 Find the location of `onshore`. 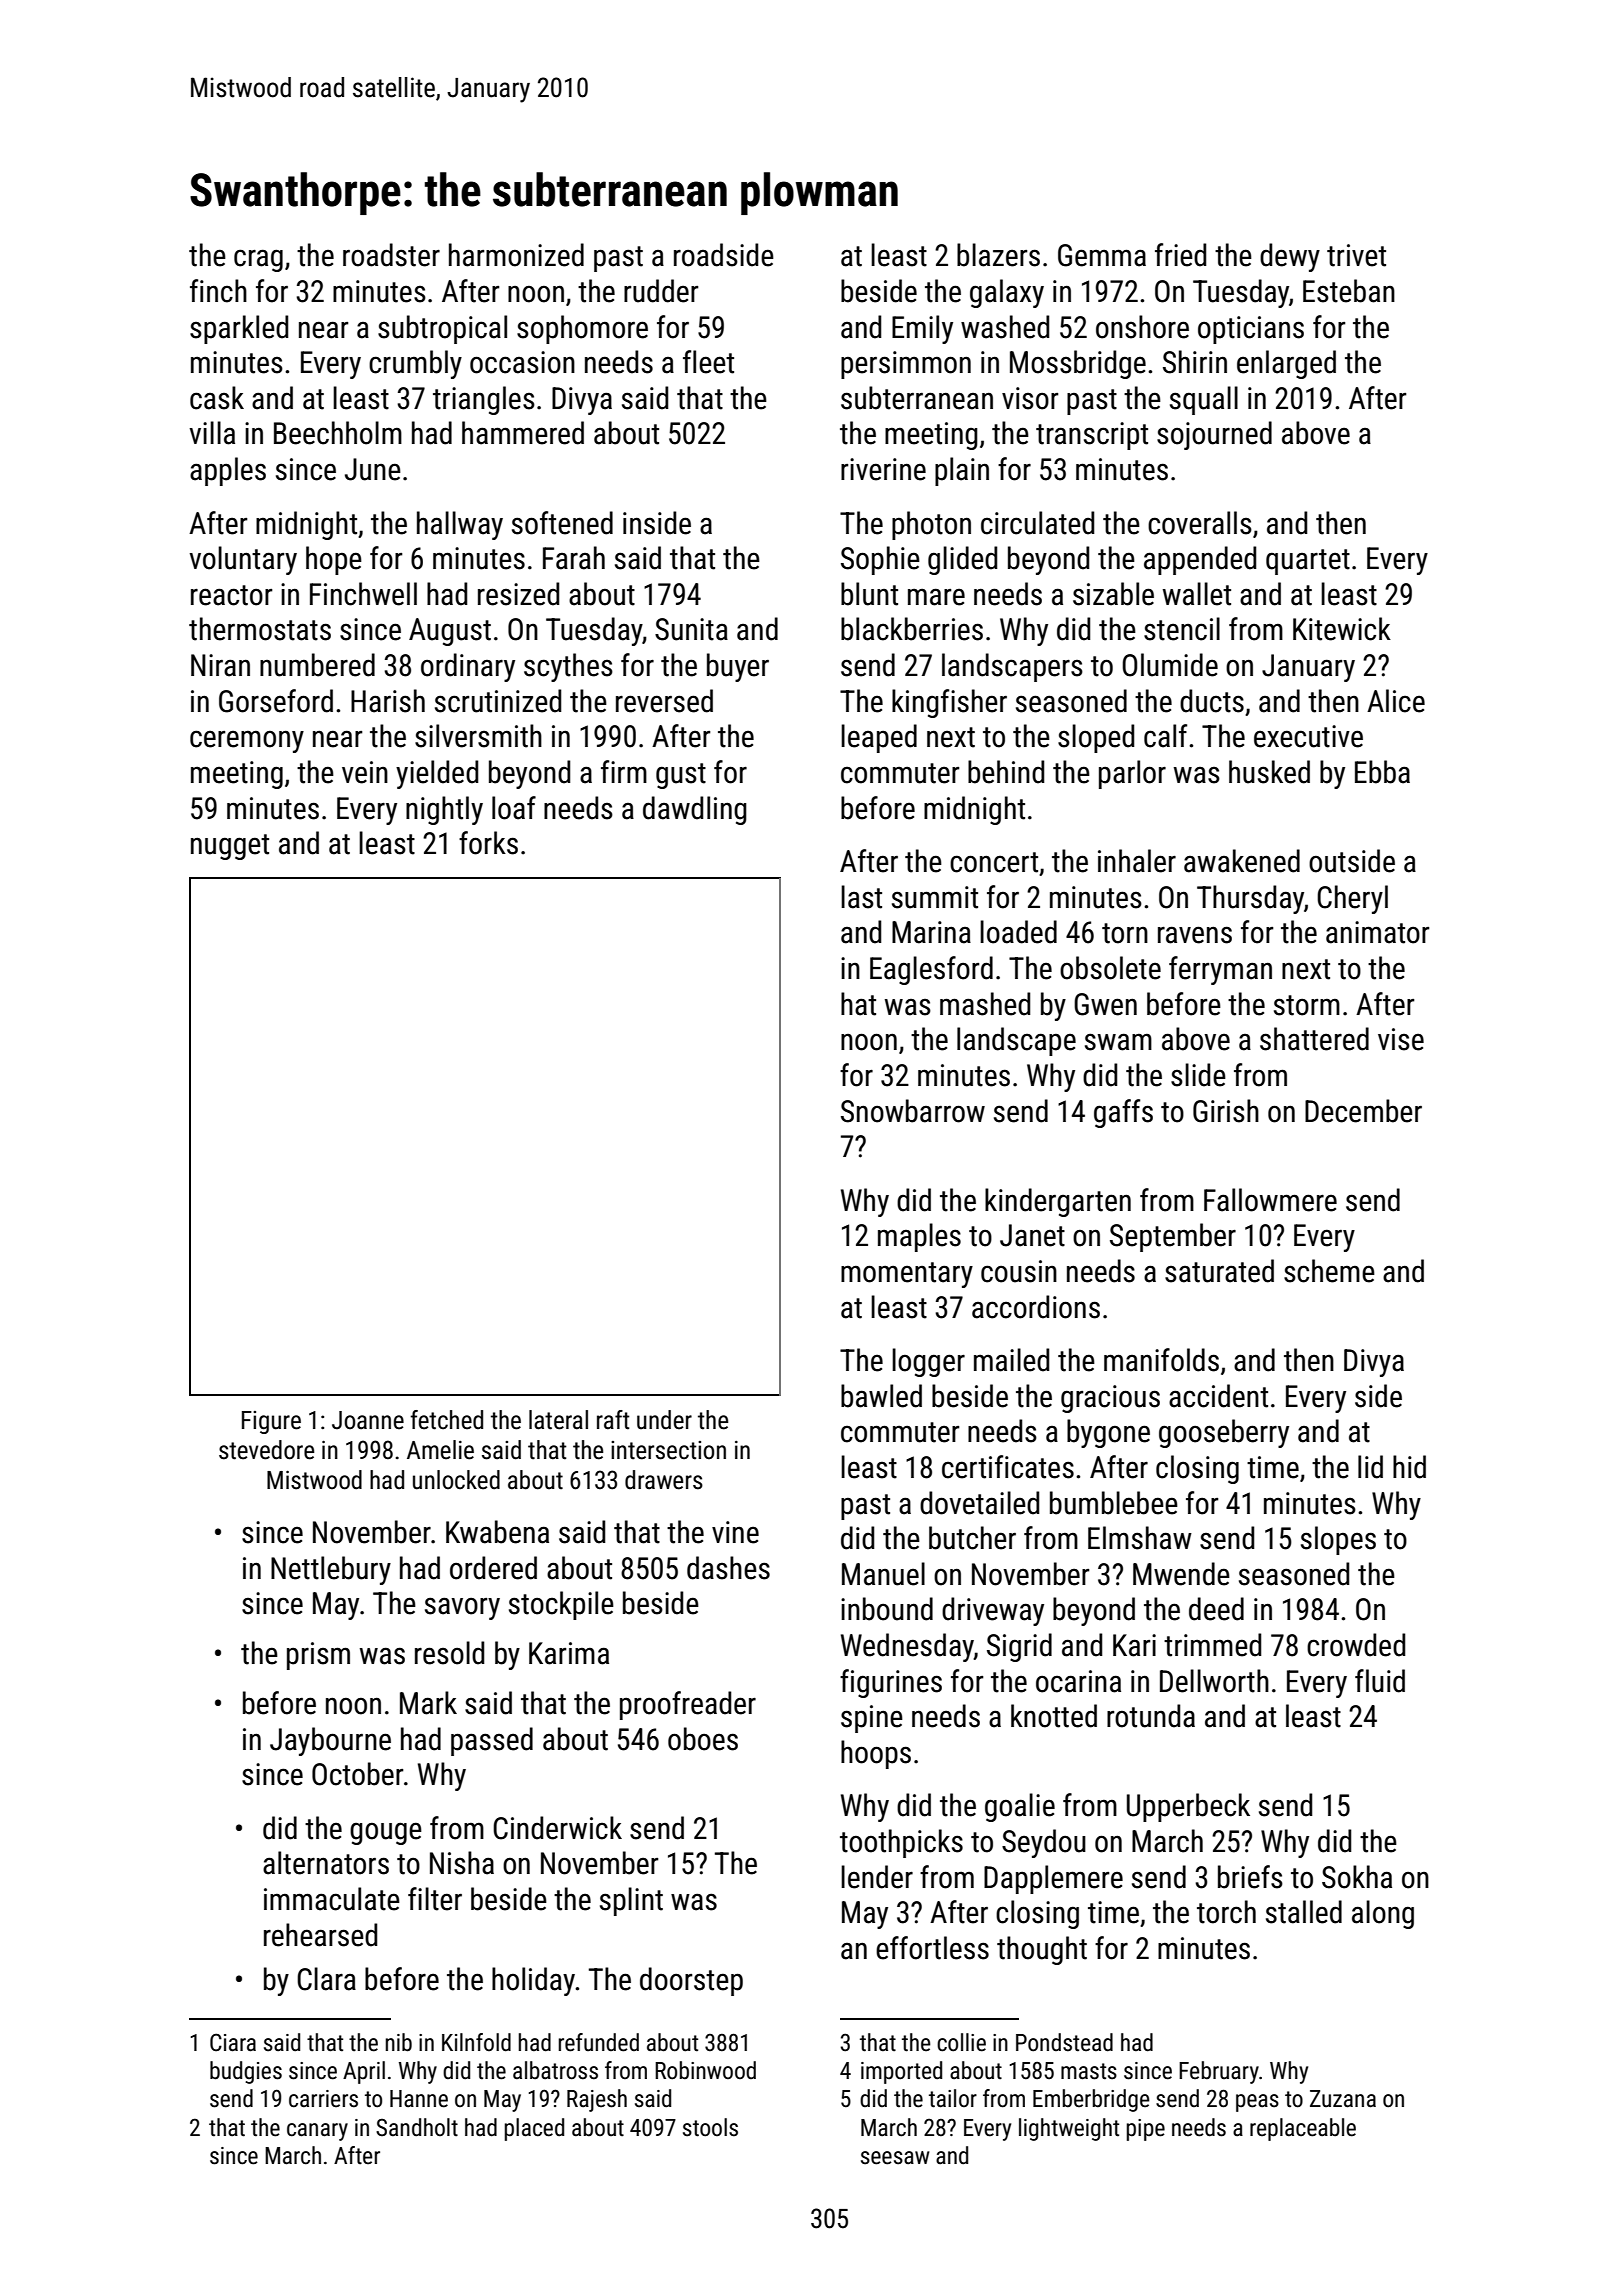

onshore is located at coordinates (1142, 327).
